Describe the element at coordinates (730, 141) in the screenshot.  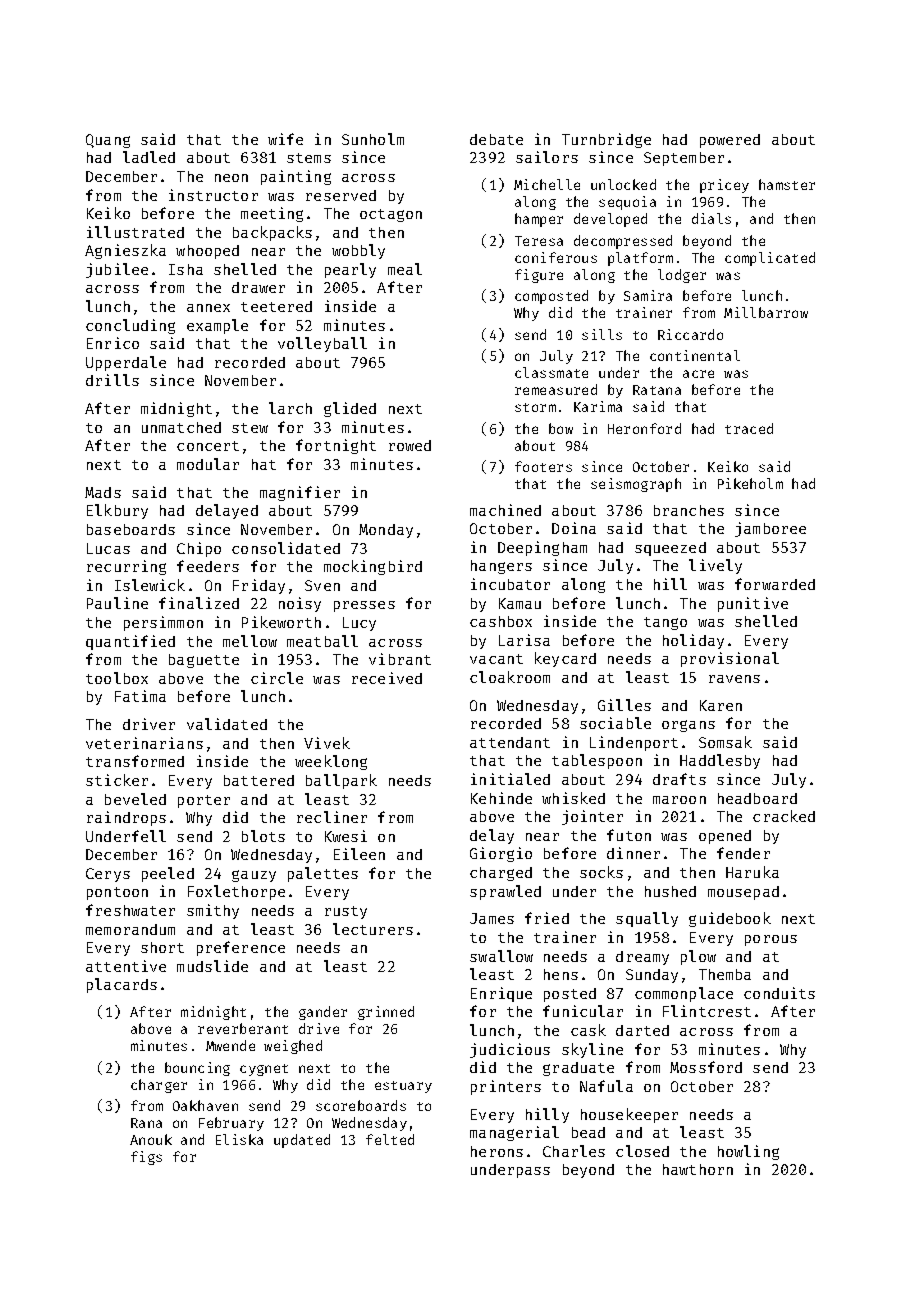
I see `powered` at that location.
